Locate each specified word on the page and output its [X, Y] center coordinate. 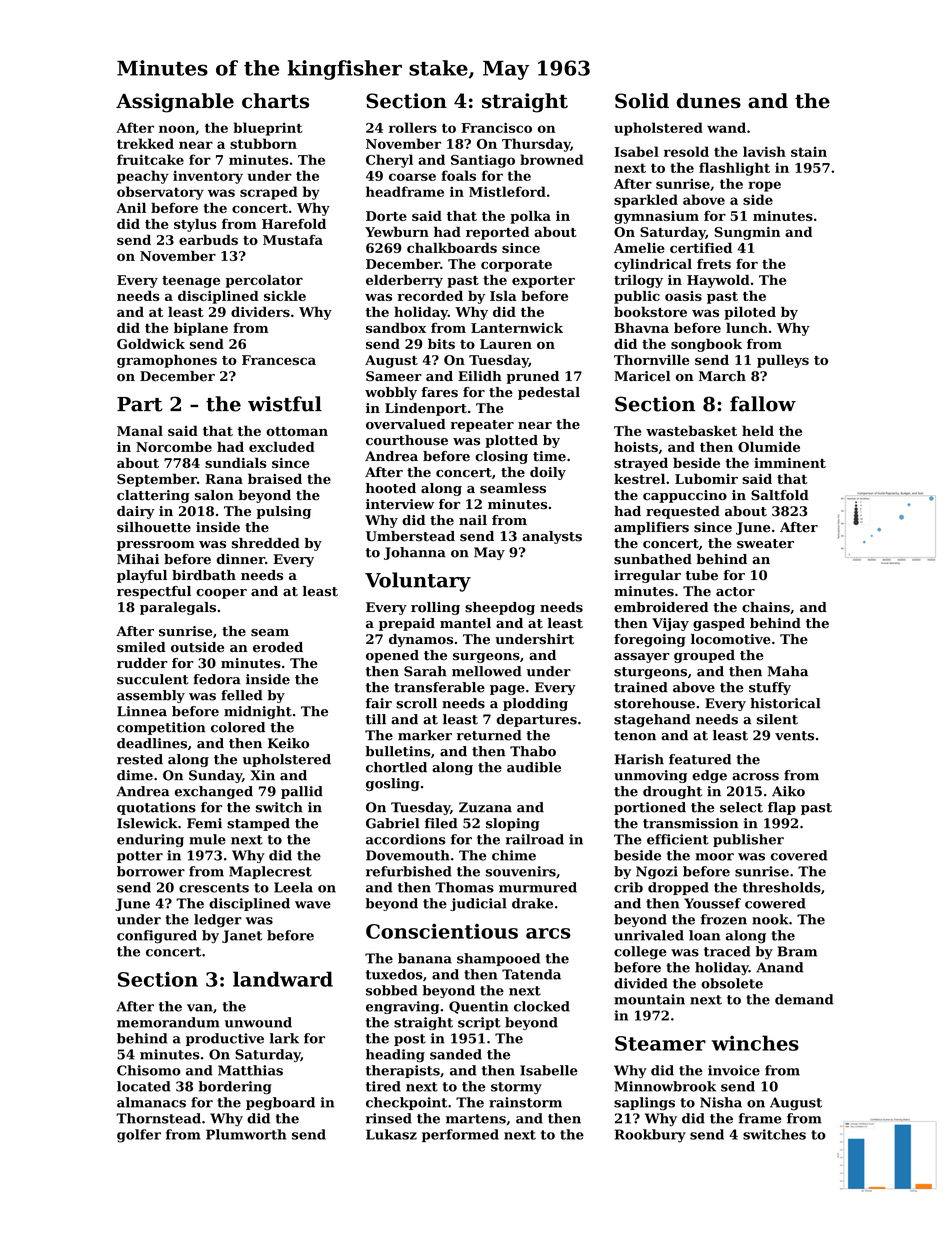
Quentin [478, 1007]
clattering [153, 496]
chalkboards [452, 247]
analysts [552, 537]
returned [489, 735]
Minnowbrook [665, 1086]
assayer [642, 658]
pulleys [783, 361]
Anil [131, 207]
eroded [278, 647]
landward [283, 979]
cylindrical [653, 265]
